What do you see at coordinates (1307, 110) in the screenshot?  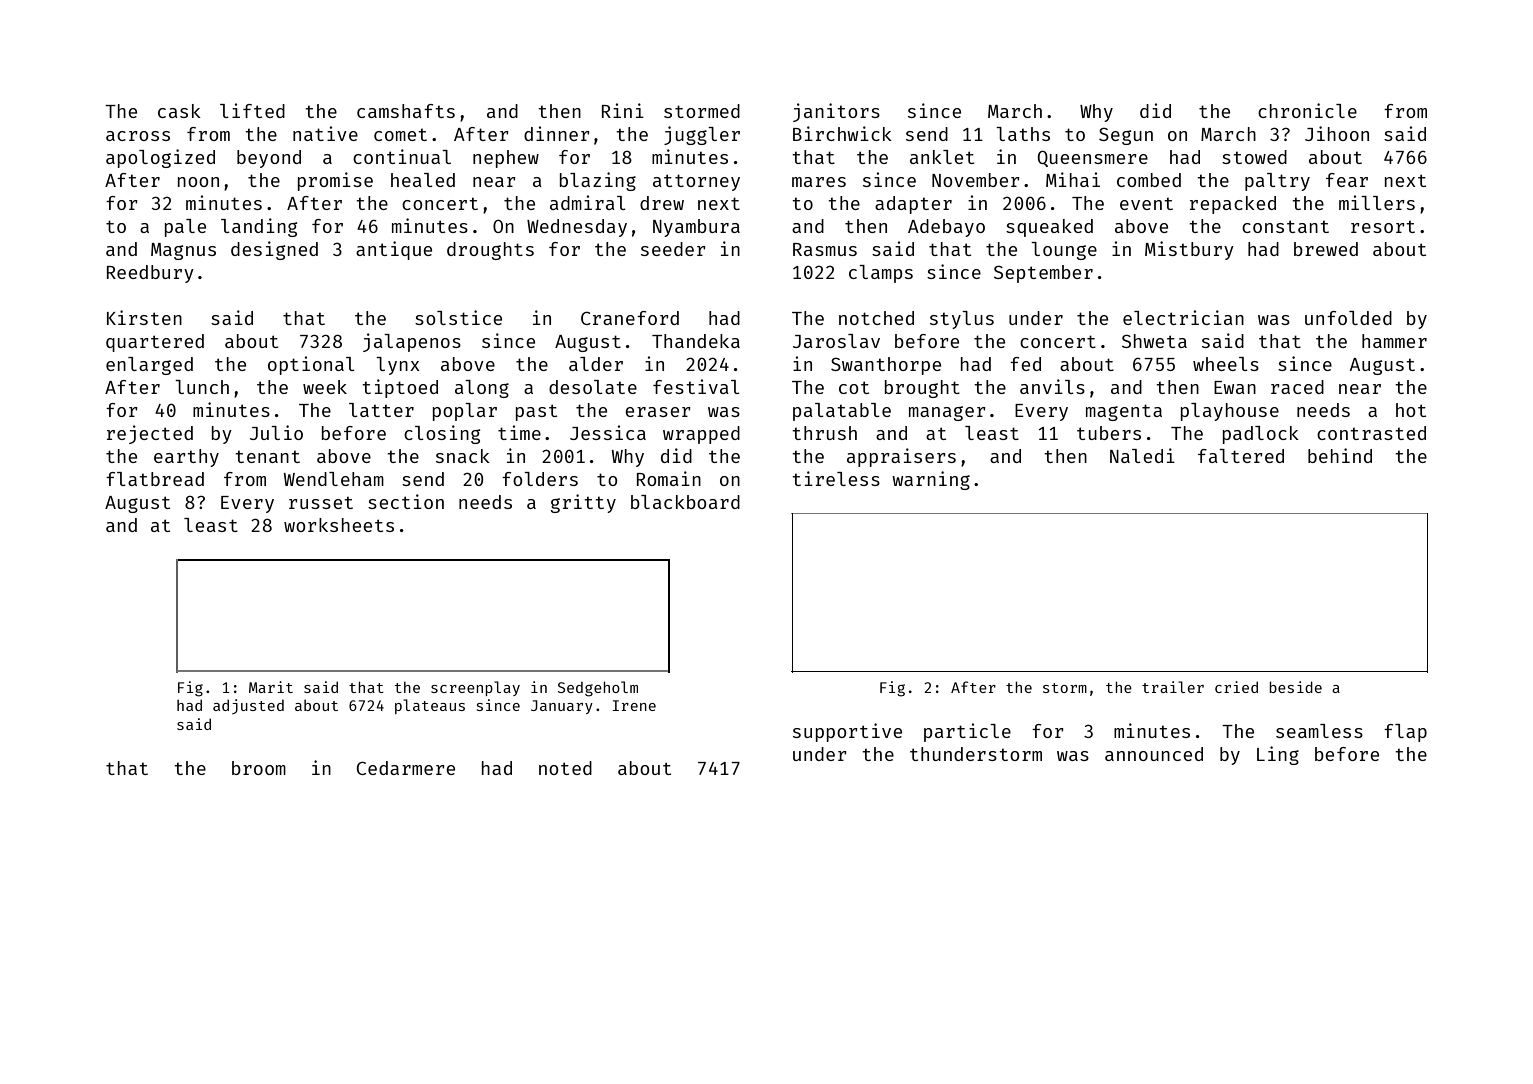 I see `chronicle` at bounding box center [1307, 110].
